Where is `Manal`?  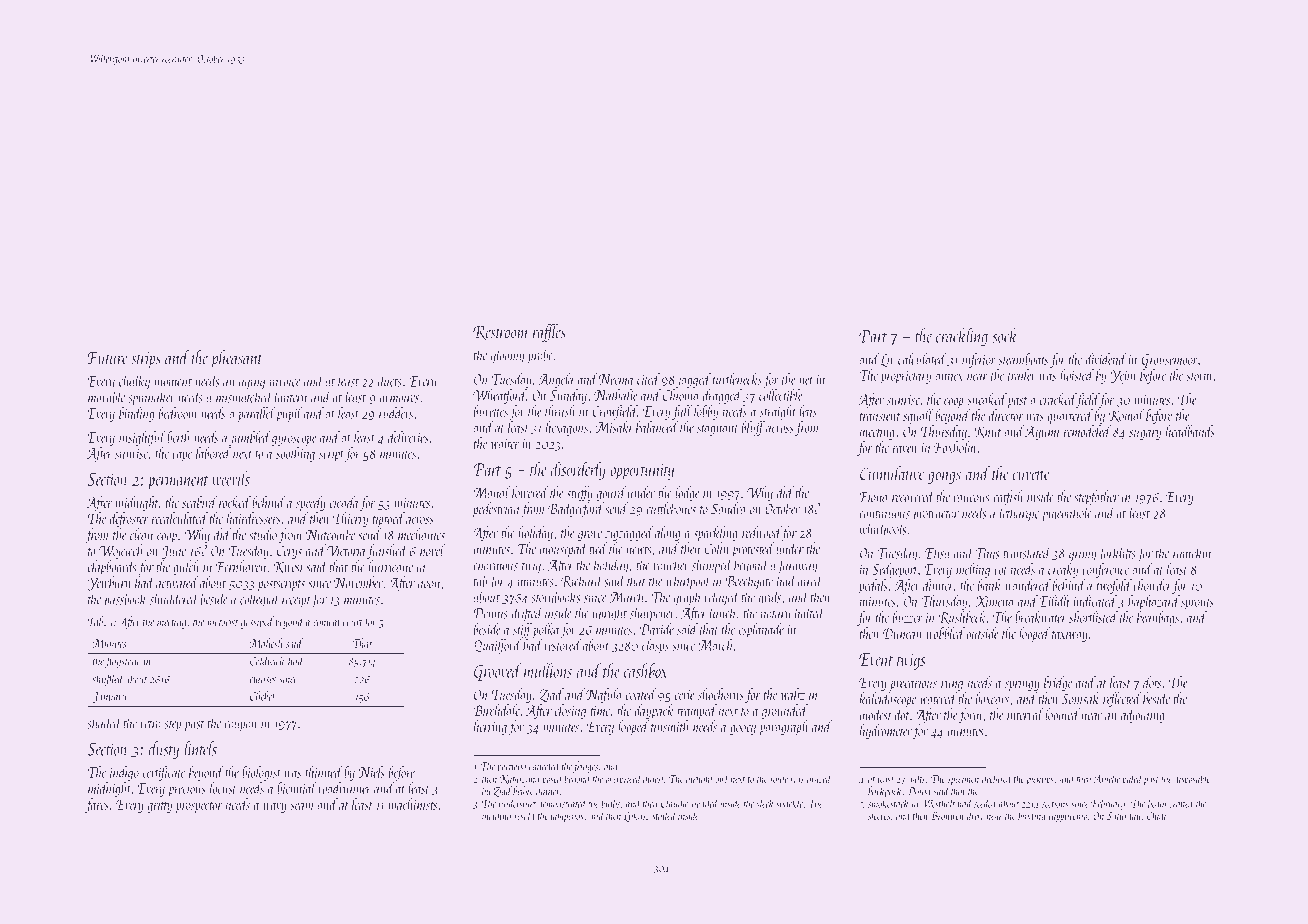
Manal is located at coordinates (491, 492).
